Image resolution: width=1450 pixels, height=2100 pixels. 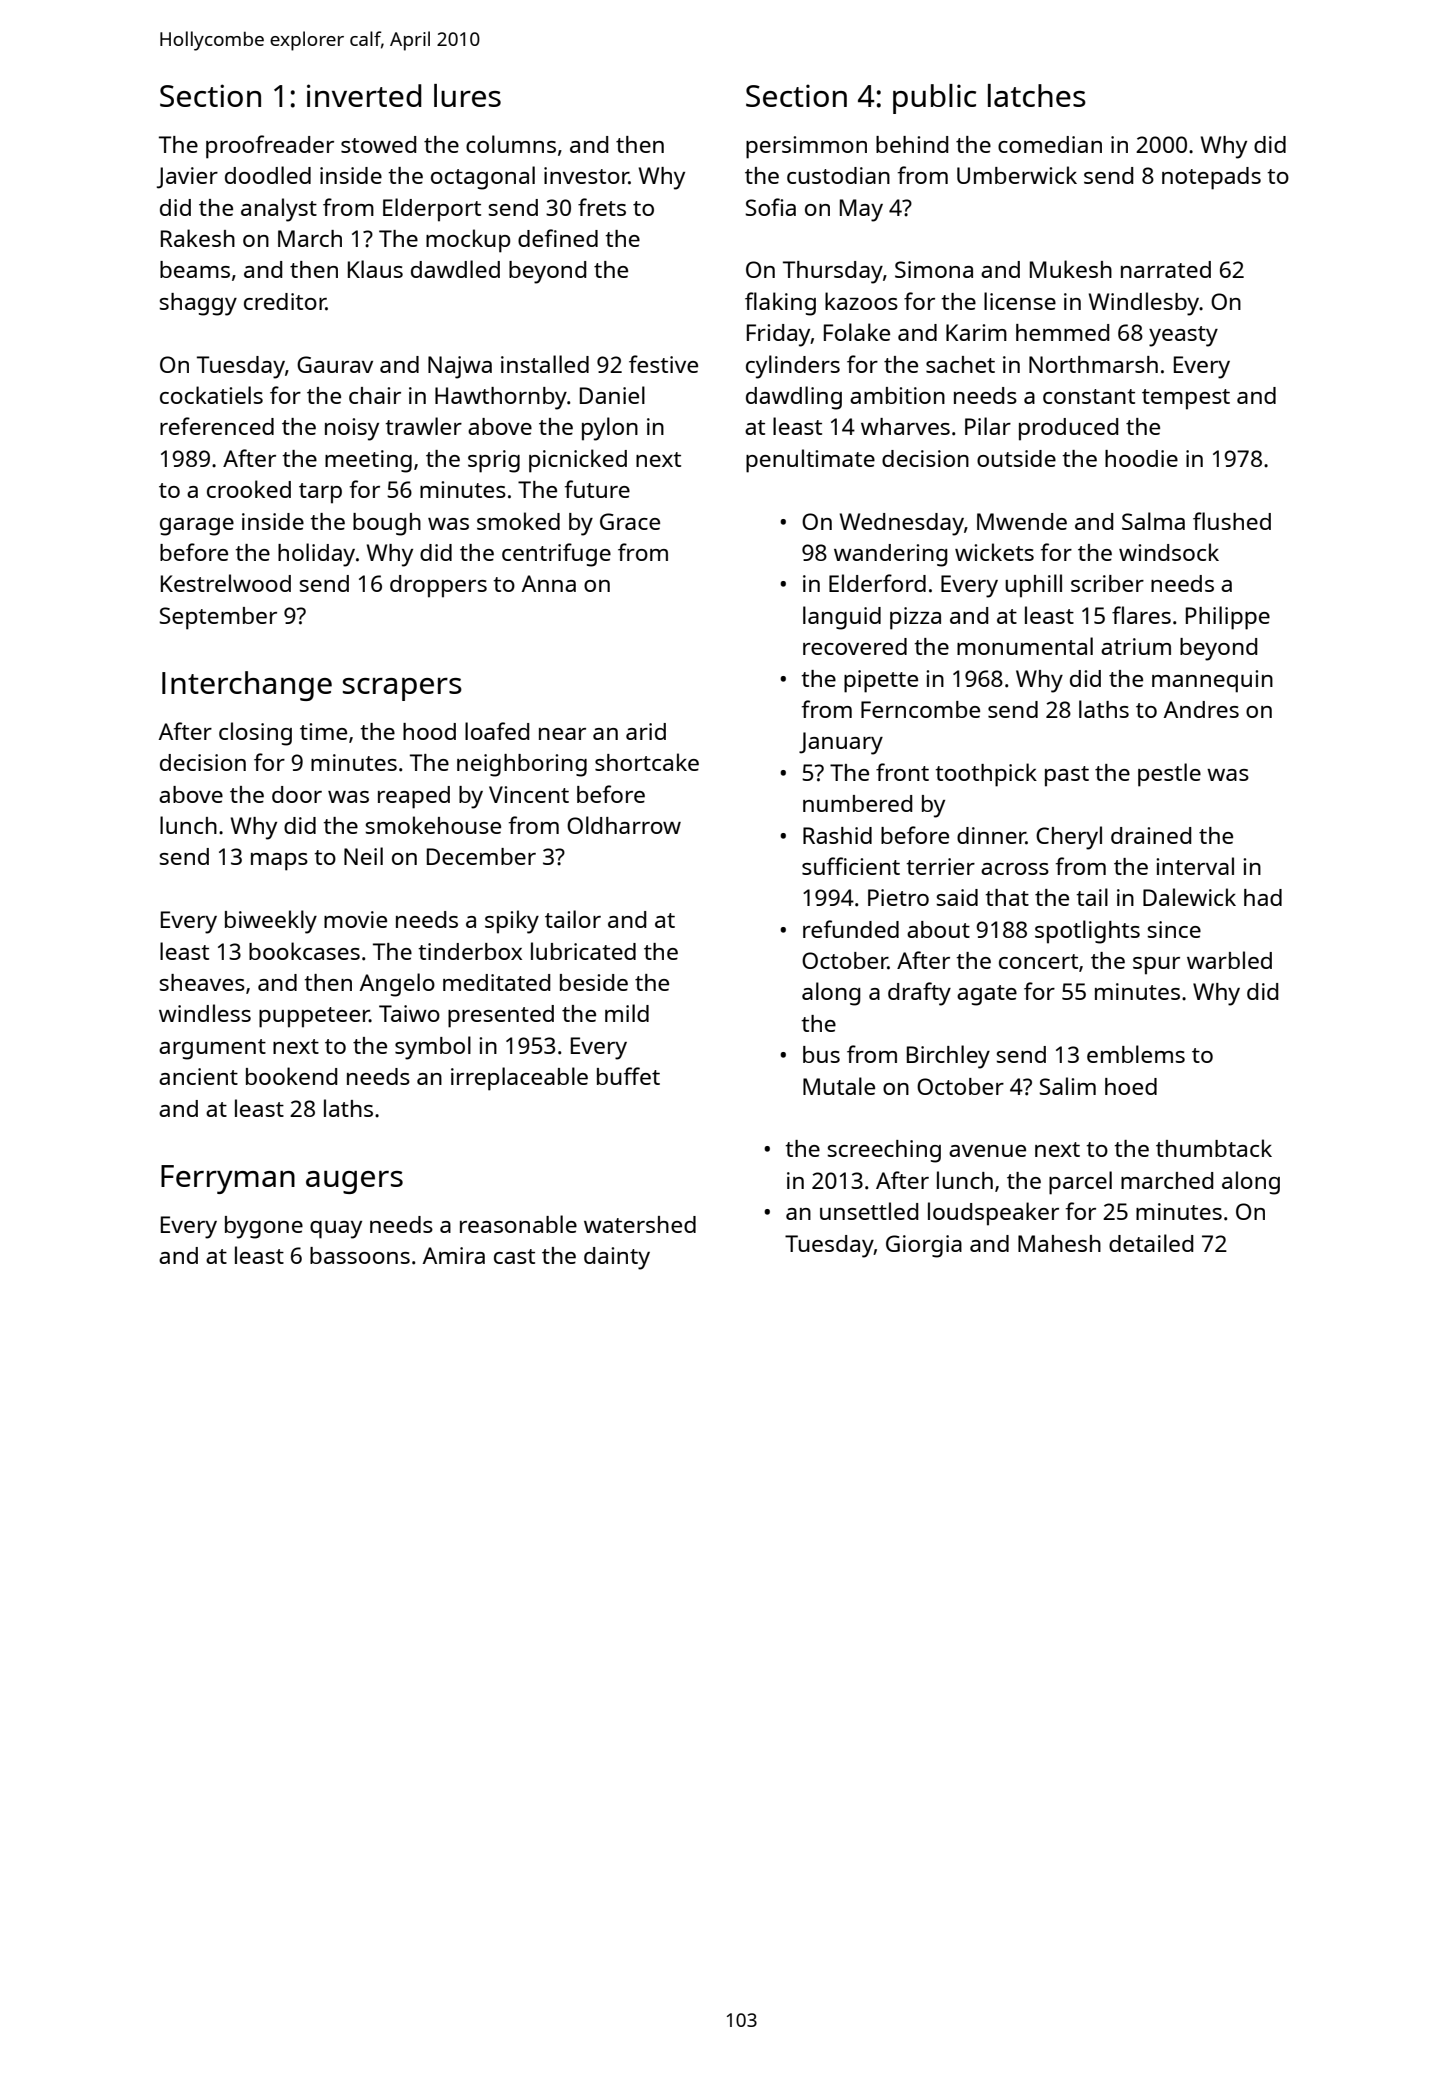 I want to click on spur, so click(x=1156, y=966).
